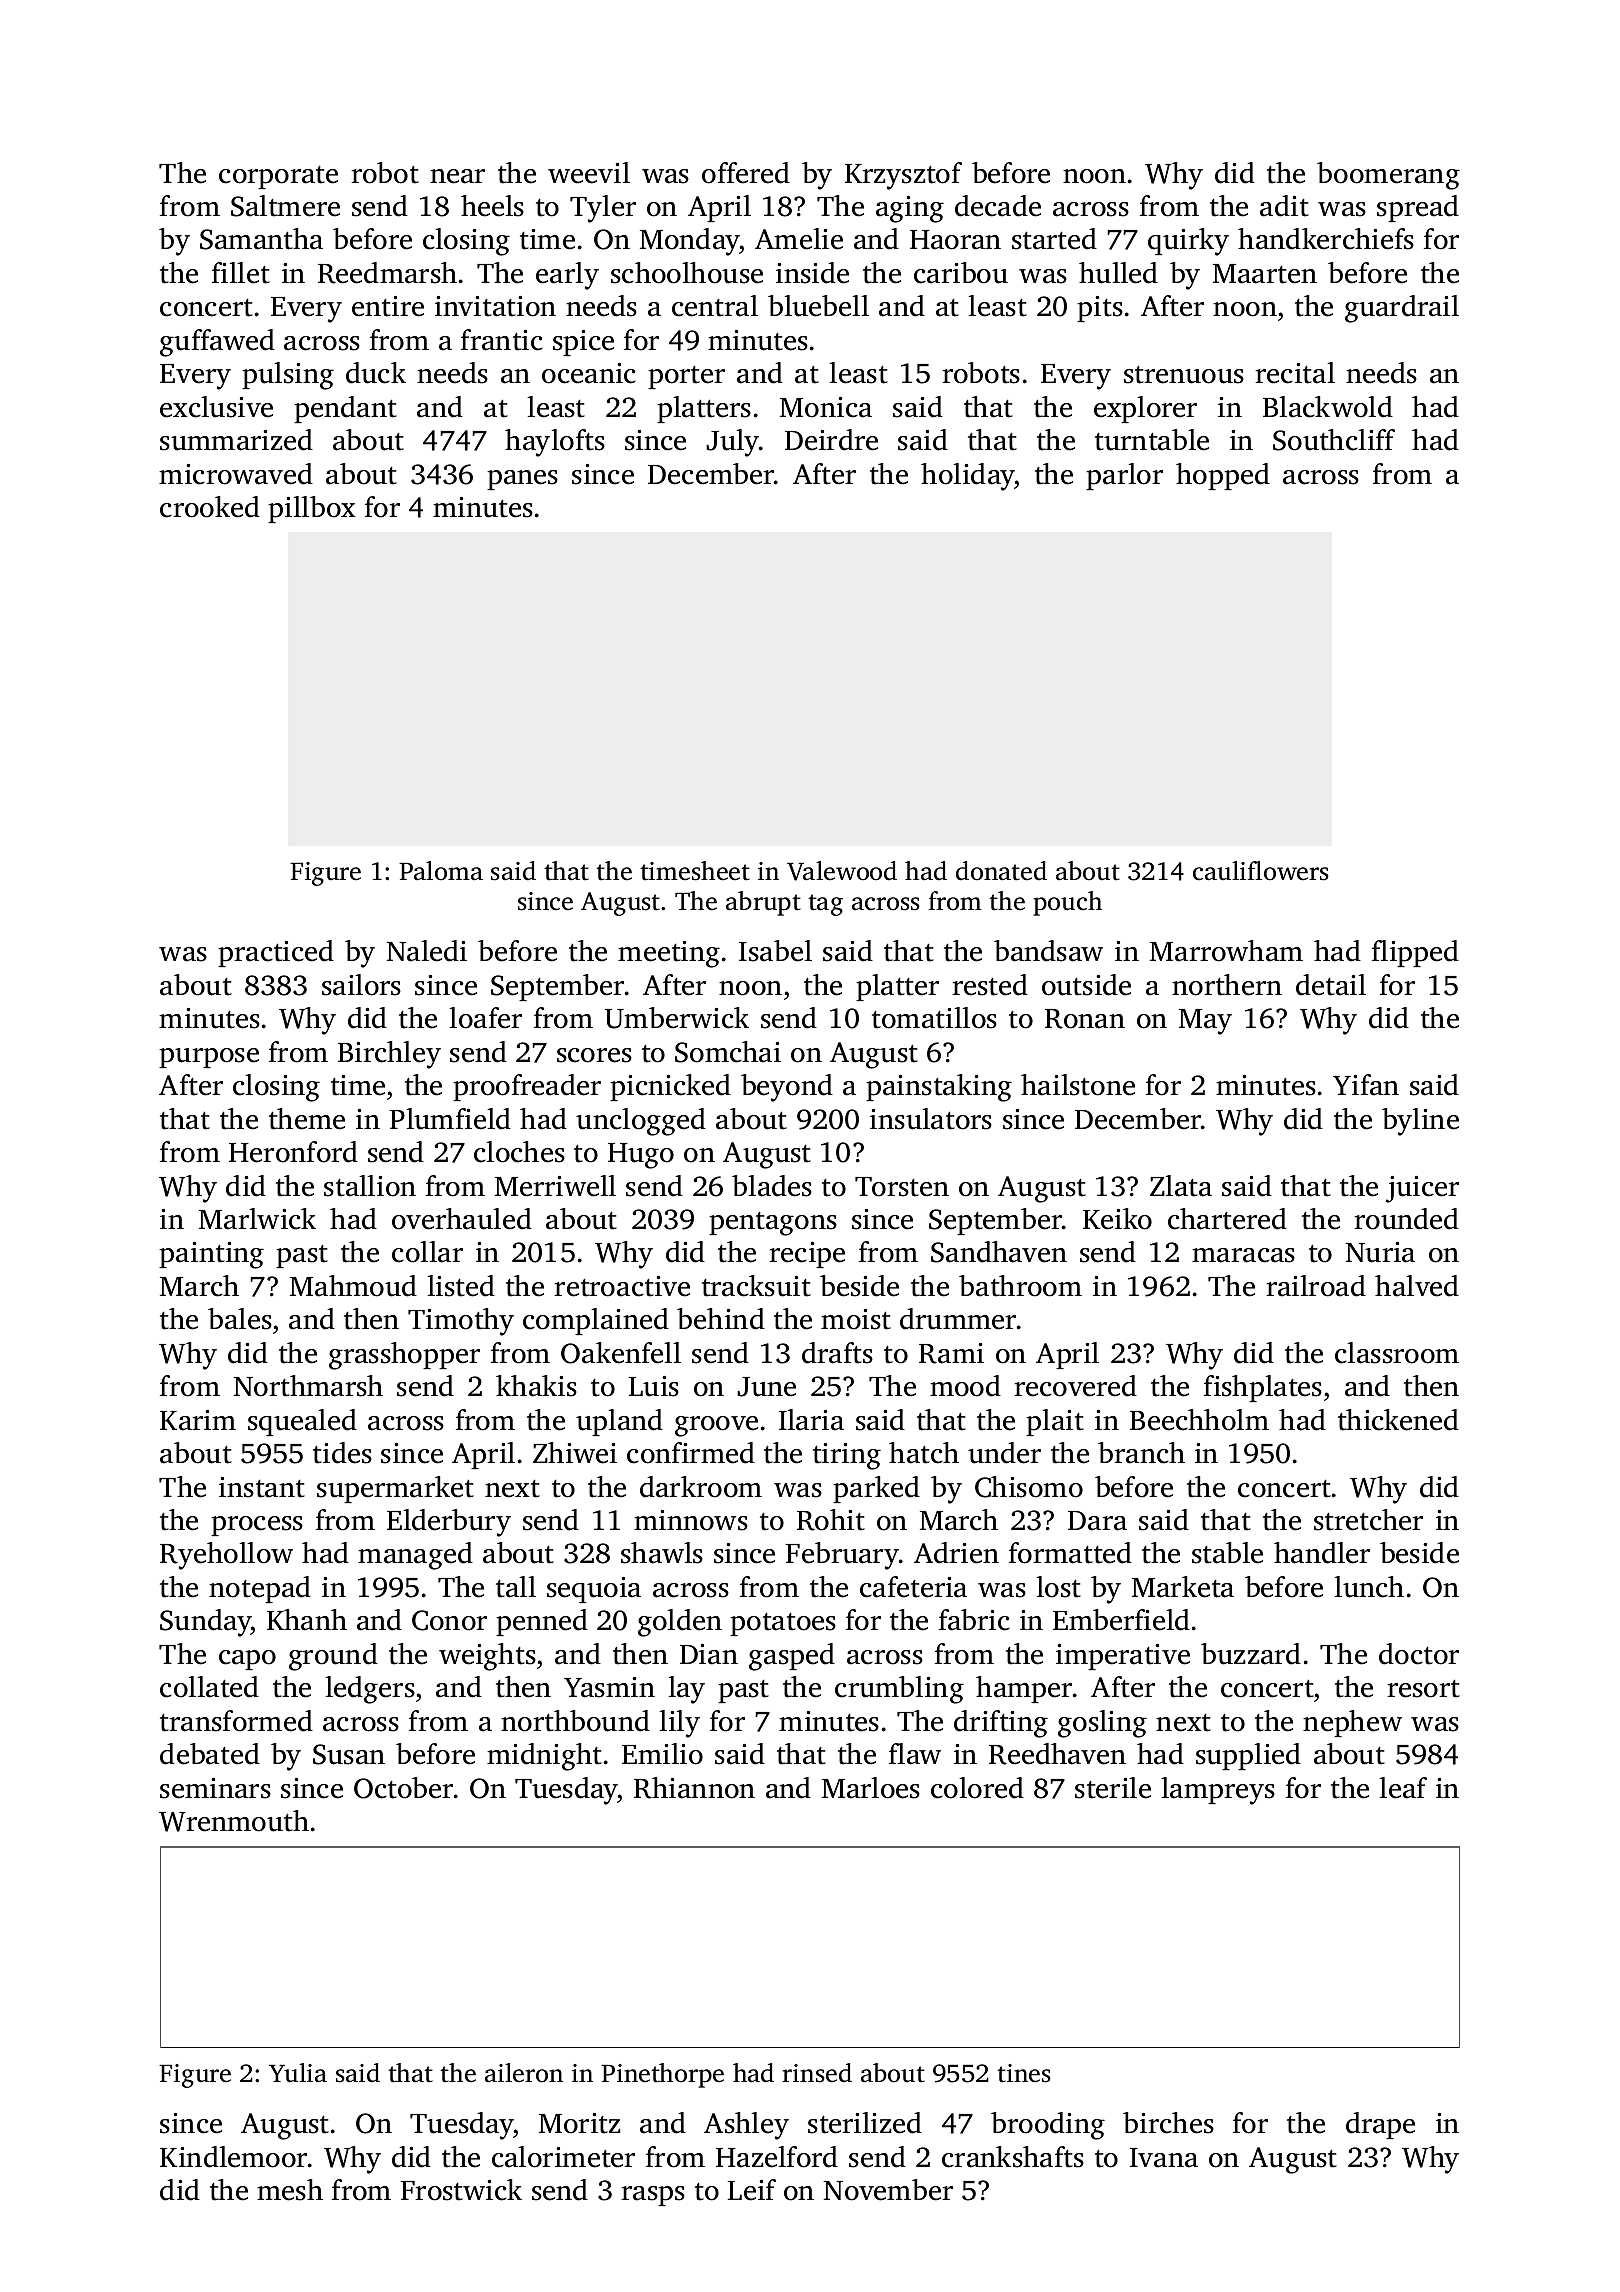 The height and width of the image is (2292, 1620). Describe the element at coordinates (298, 2073) in the image. I see `Yulia` at that location.
